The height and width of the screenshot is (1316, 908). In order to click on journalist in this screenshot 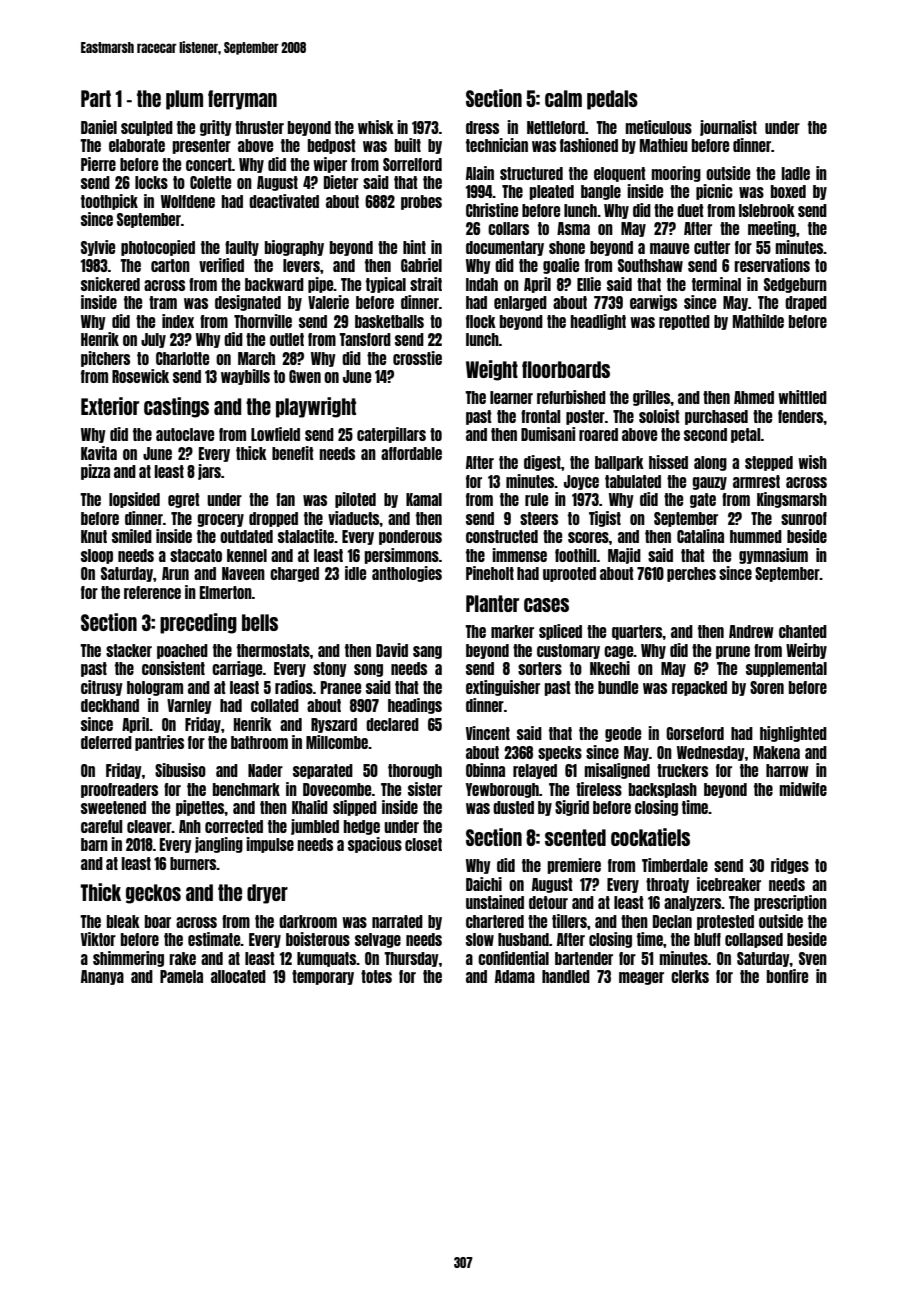, I will do `click(728, 128)`.
